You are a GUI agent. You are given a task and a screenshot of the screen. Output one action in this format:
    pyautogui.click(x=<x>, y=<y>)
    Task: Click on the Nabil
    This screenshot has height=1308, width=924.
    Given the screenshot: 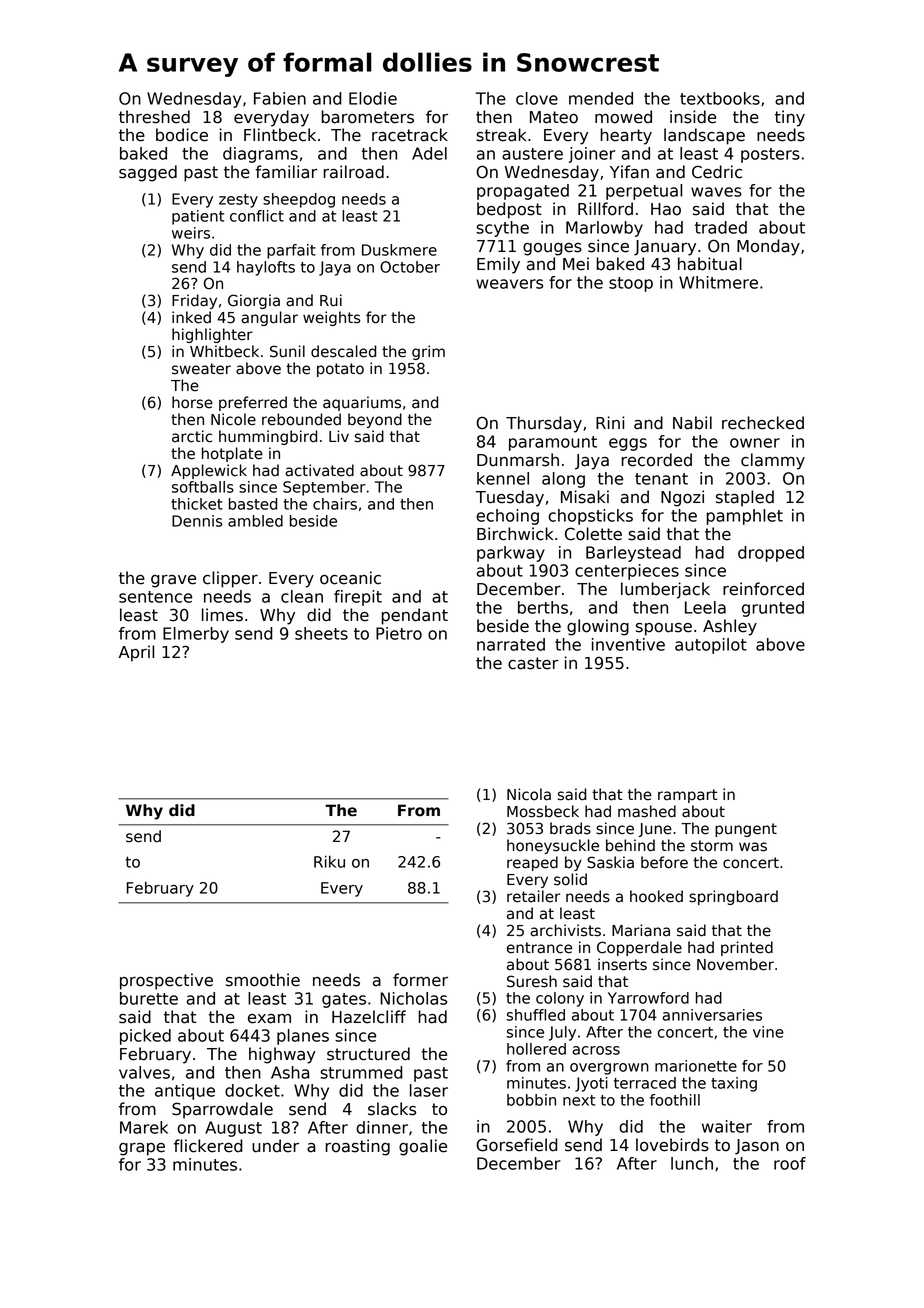 What is the action you would take?
    pyautogui.click(x=692, y=423)
